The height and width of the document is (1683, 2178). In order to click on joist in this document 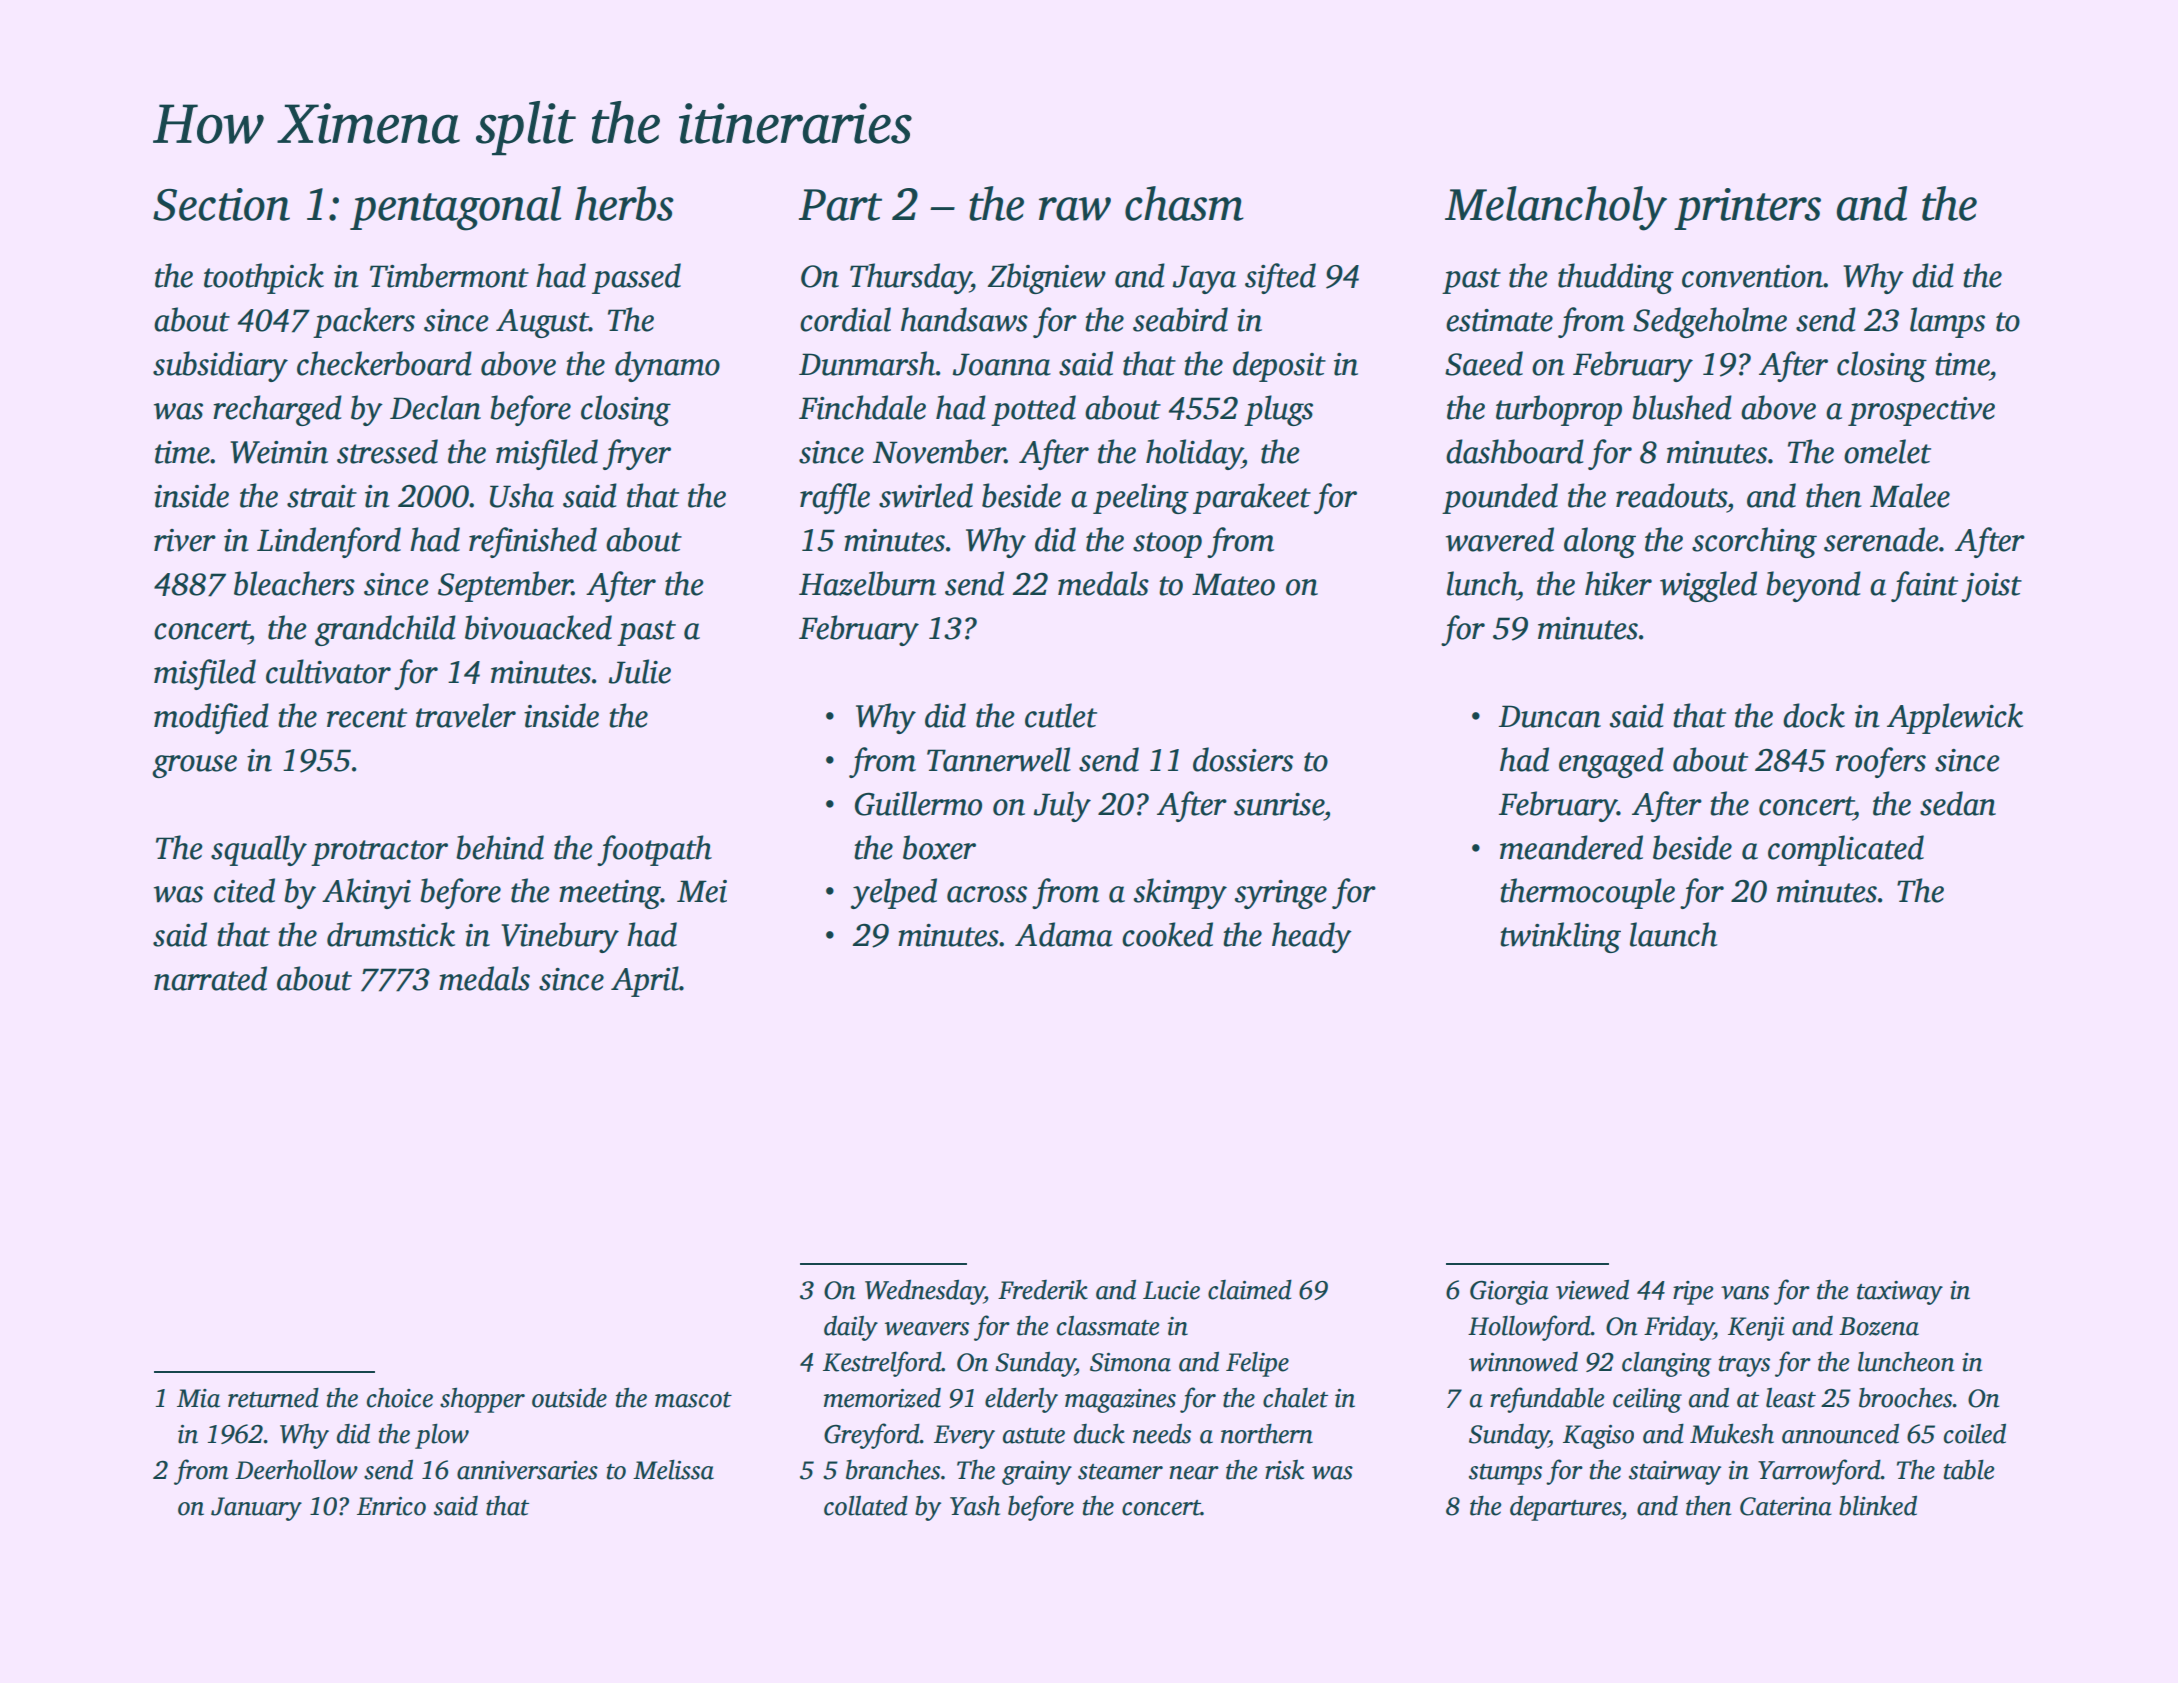, I will do `click(1991, 587)`.
